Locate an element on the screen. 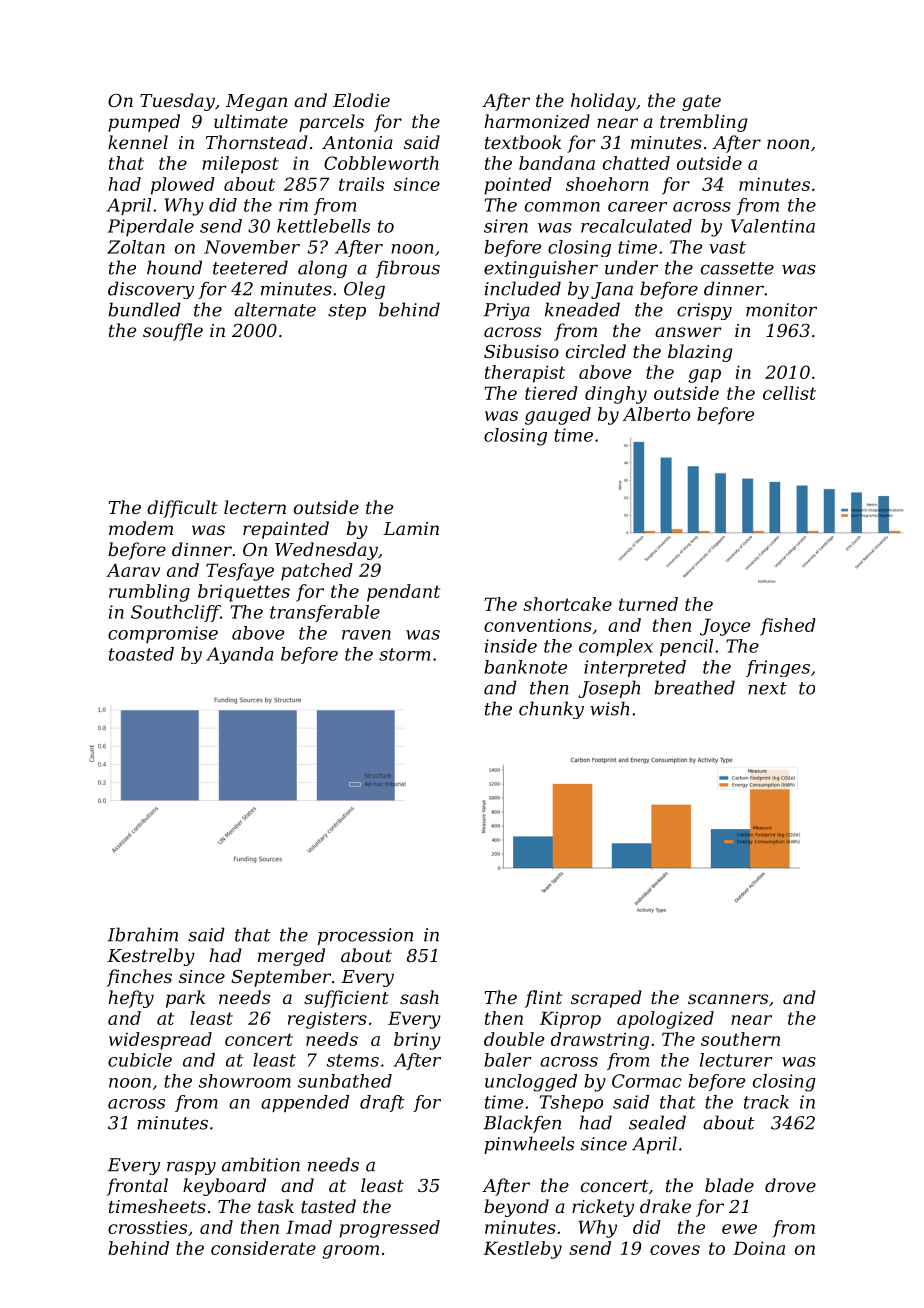 The width and height of the screenshot is (924, 1308). draft is located at coordinates (382, 1103).
